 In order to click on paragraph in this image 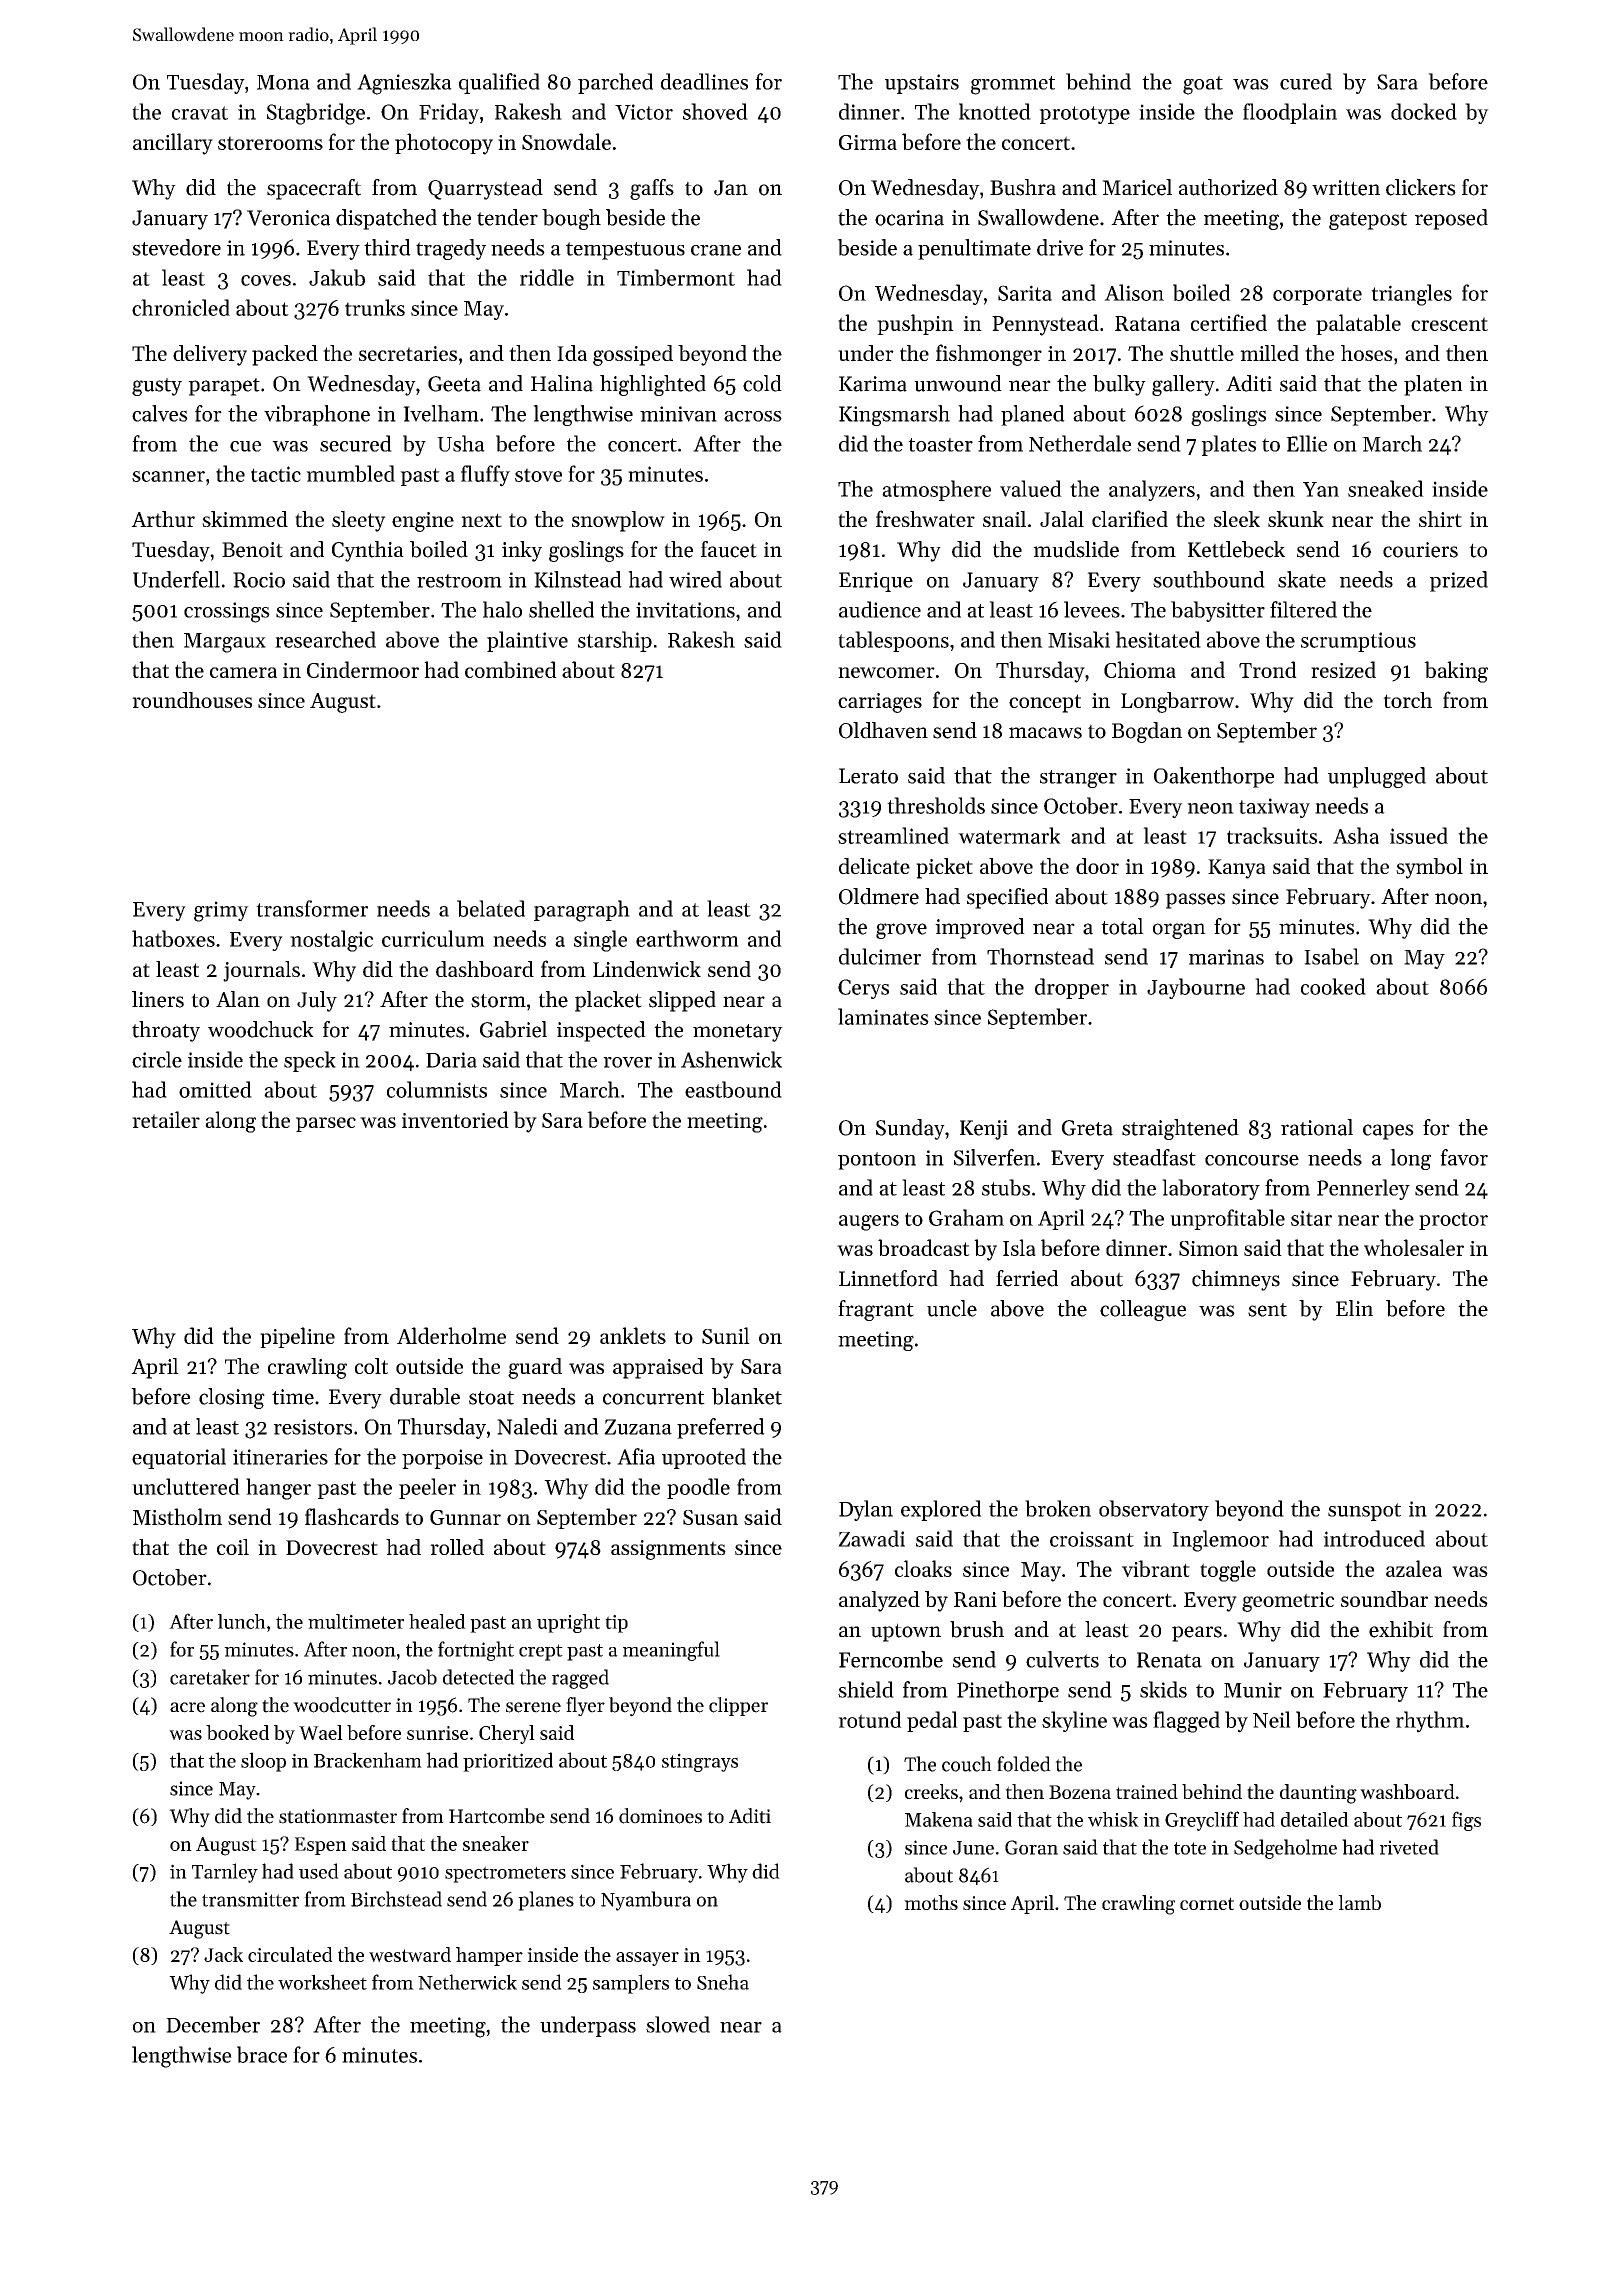, I will do `click(582, 911)`.
